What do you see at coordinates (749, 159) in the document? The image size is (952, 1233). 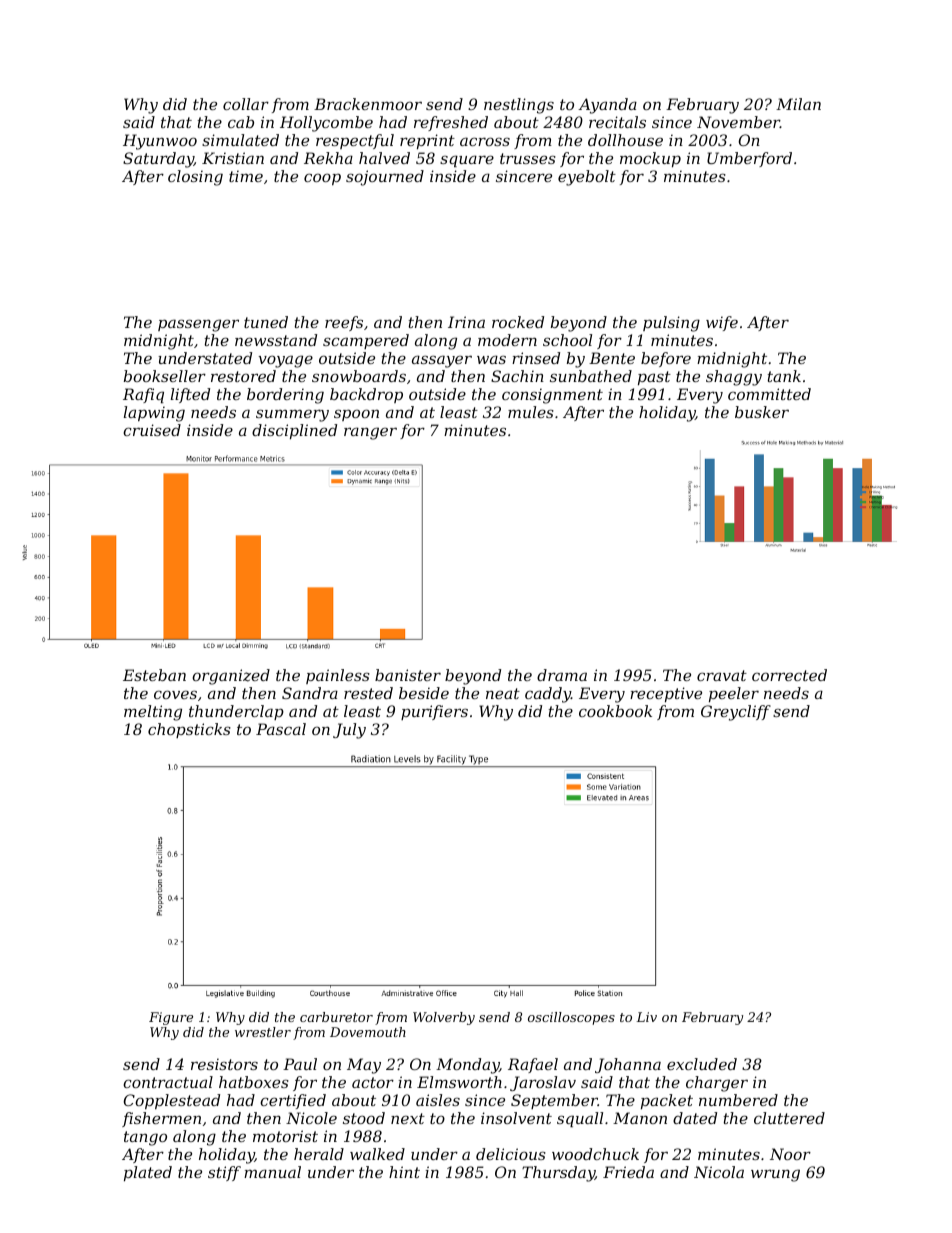 I see `Umberford` at bounding box center [749, 159].
